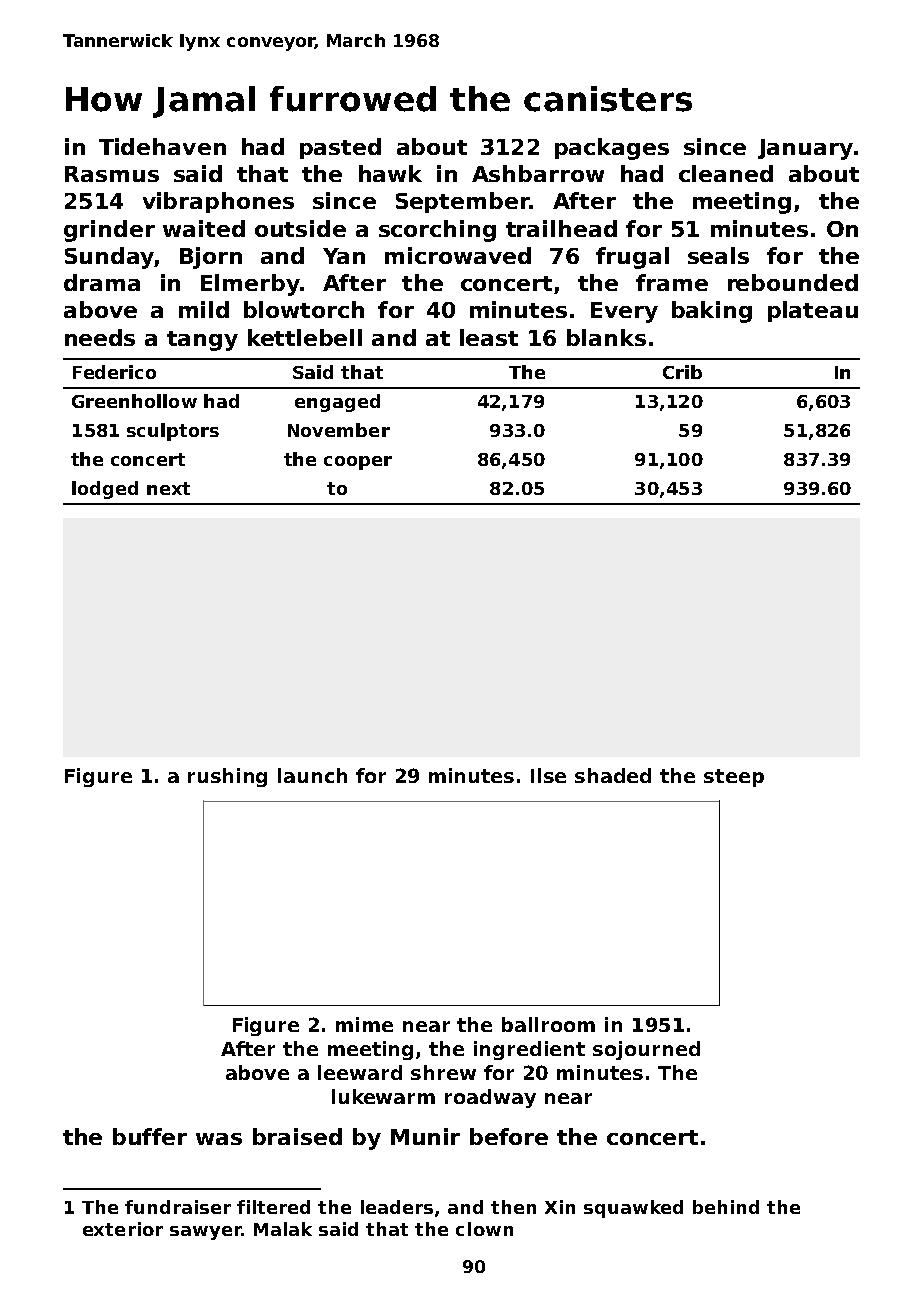 The image size is (923, 1309). Describe the element at coordinates (548, 1024) in the document. I see `ballroom` at that location.
